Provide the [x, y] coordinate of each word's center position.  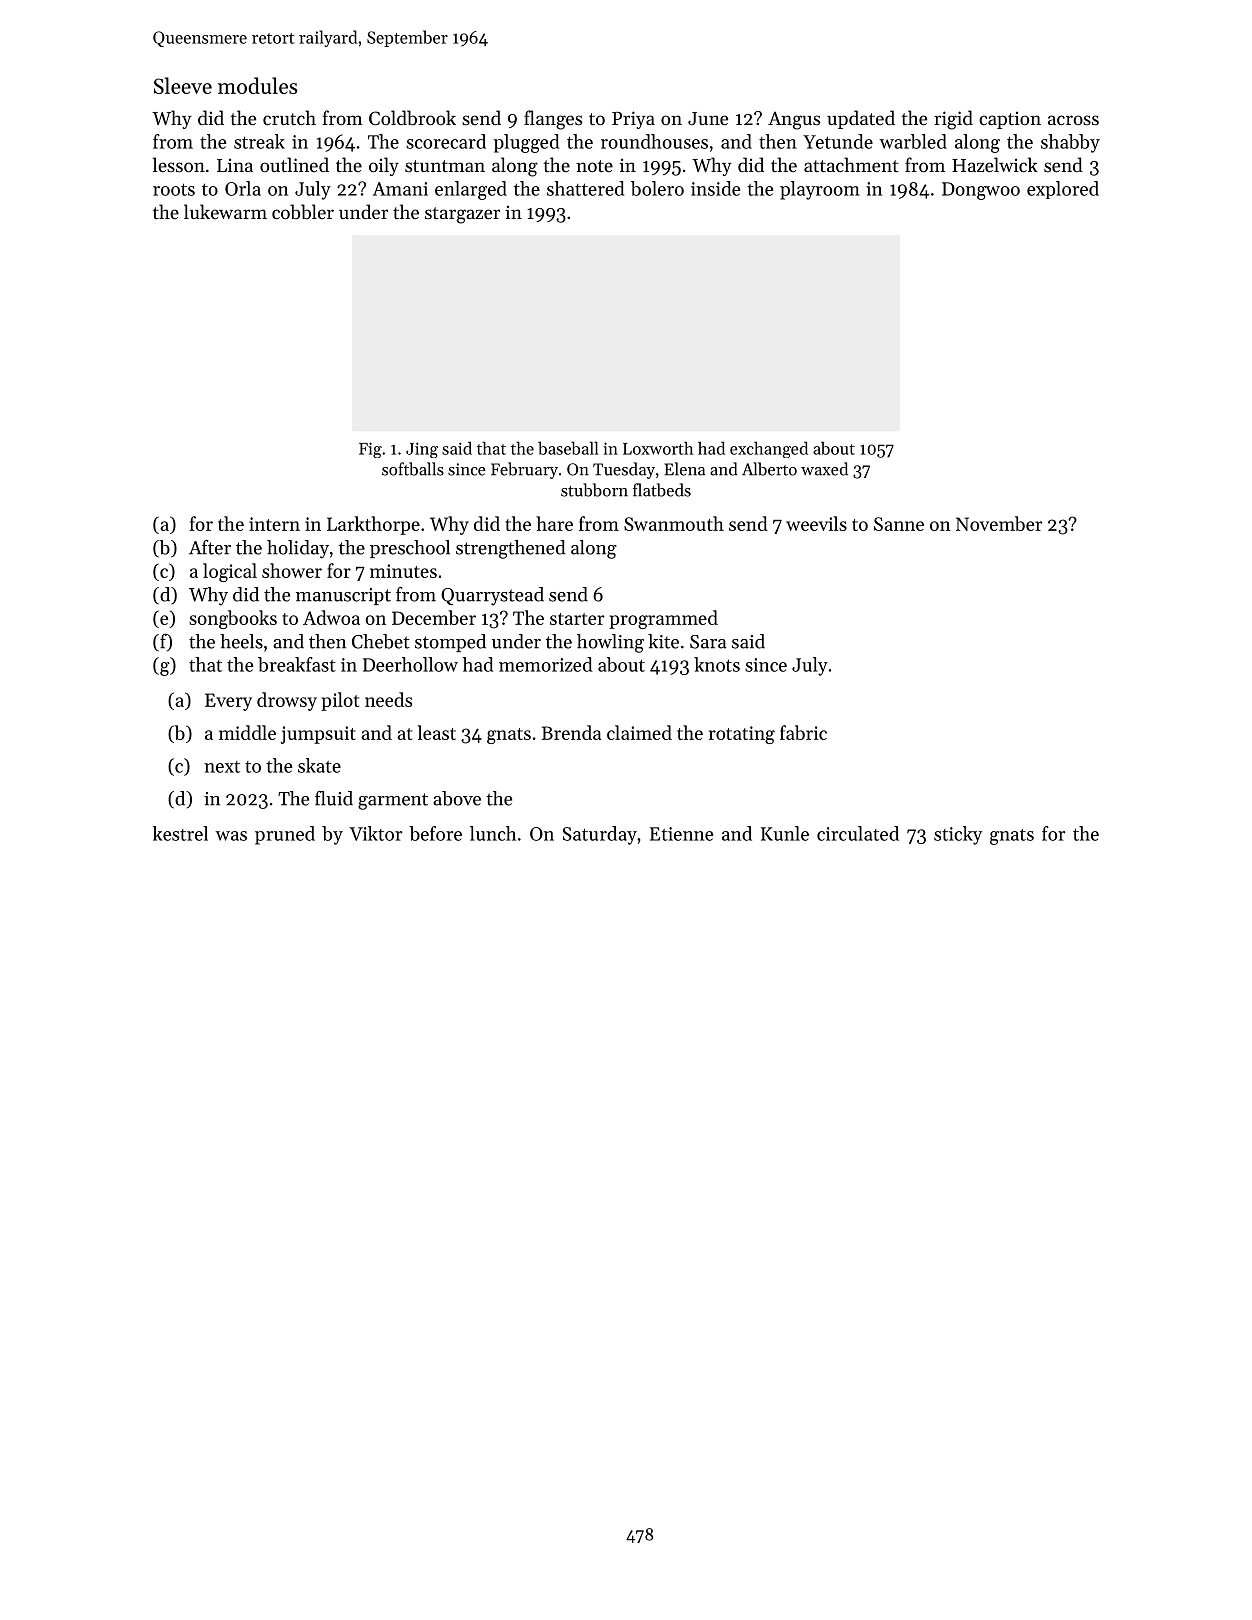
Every [228, 702]
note [594, 166]
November [999, 523]
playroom [820, 190]
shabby [1070, 143]
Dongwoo [981, 191]
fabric [803, 732]
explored [1063, 190]
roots [174, 190]
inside [715, 188]
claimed [639, 732]
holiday [298, 549]
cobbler [303, 212]
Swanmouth [674, 523]
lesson [179, 164]
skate [319, 765]
